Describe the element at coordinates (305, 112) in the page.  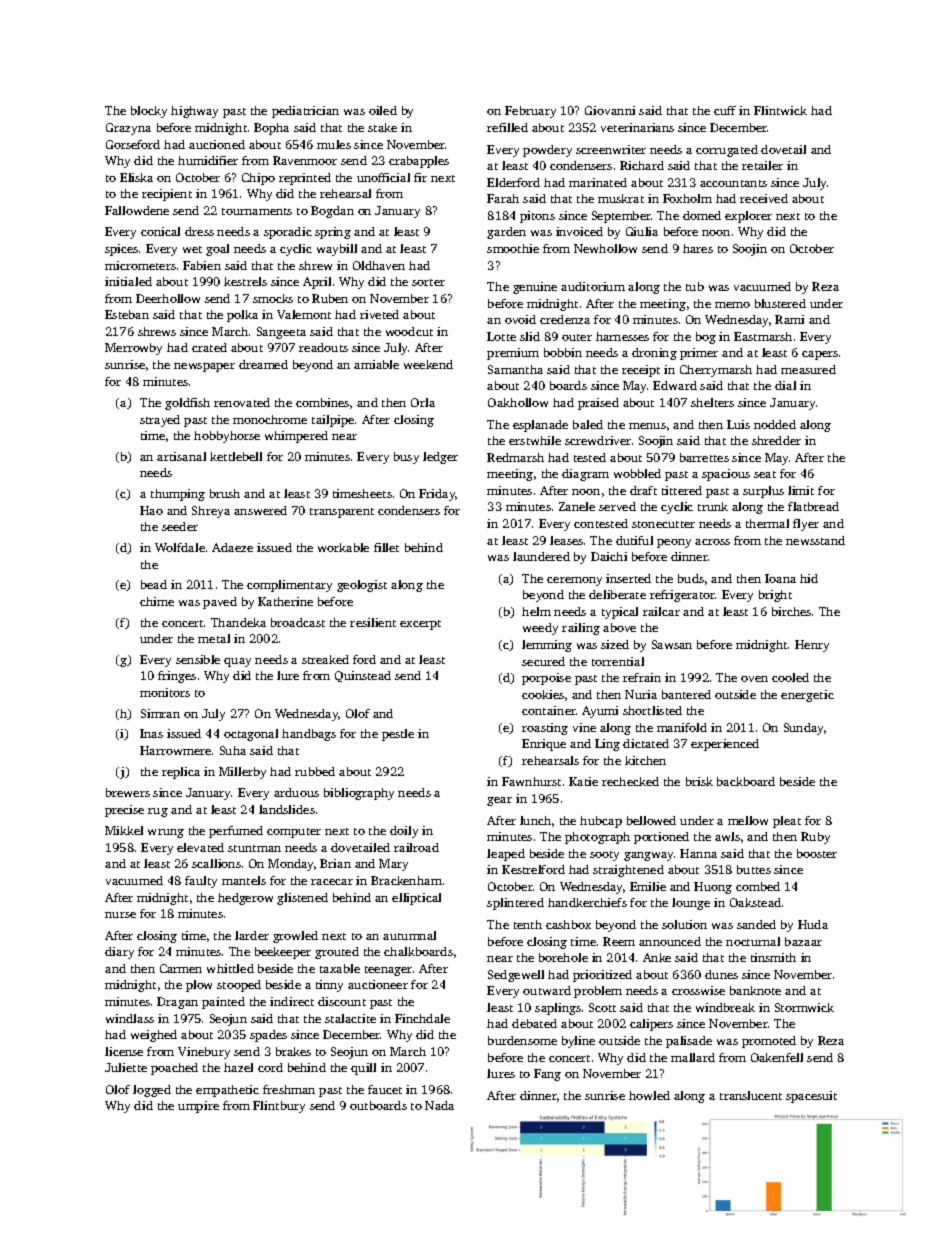
I see `pediatrician` at that location.
